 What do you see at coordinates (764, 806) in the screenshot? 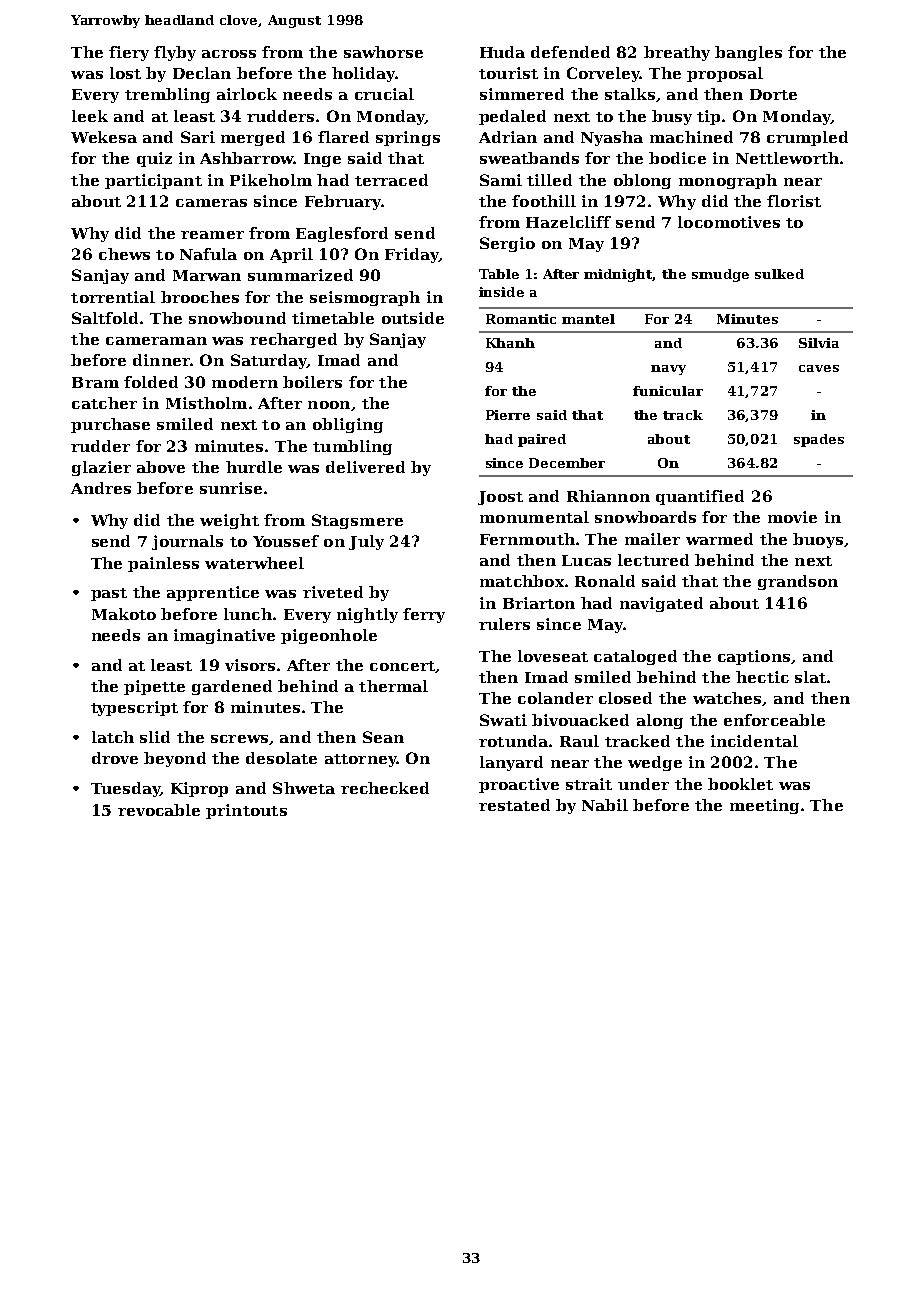
I see `meeting` at bounding box center [764, 806].
